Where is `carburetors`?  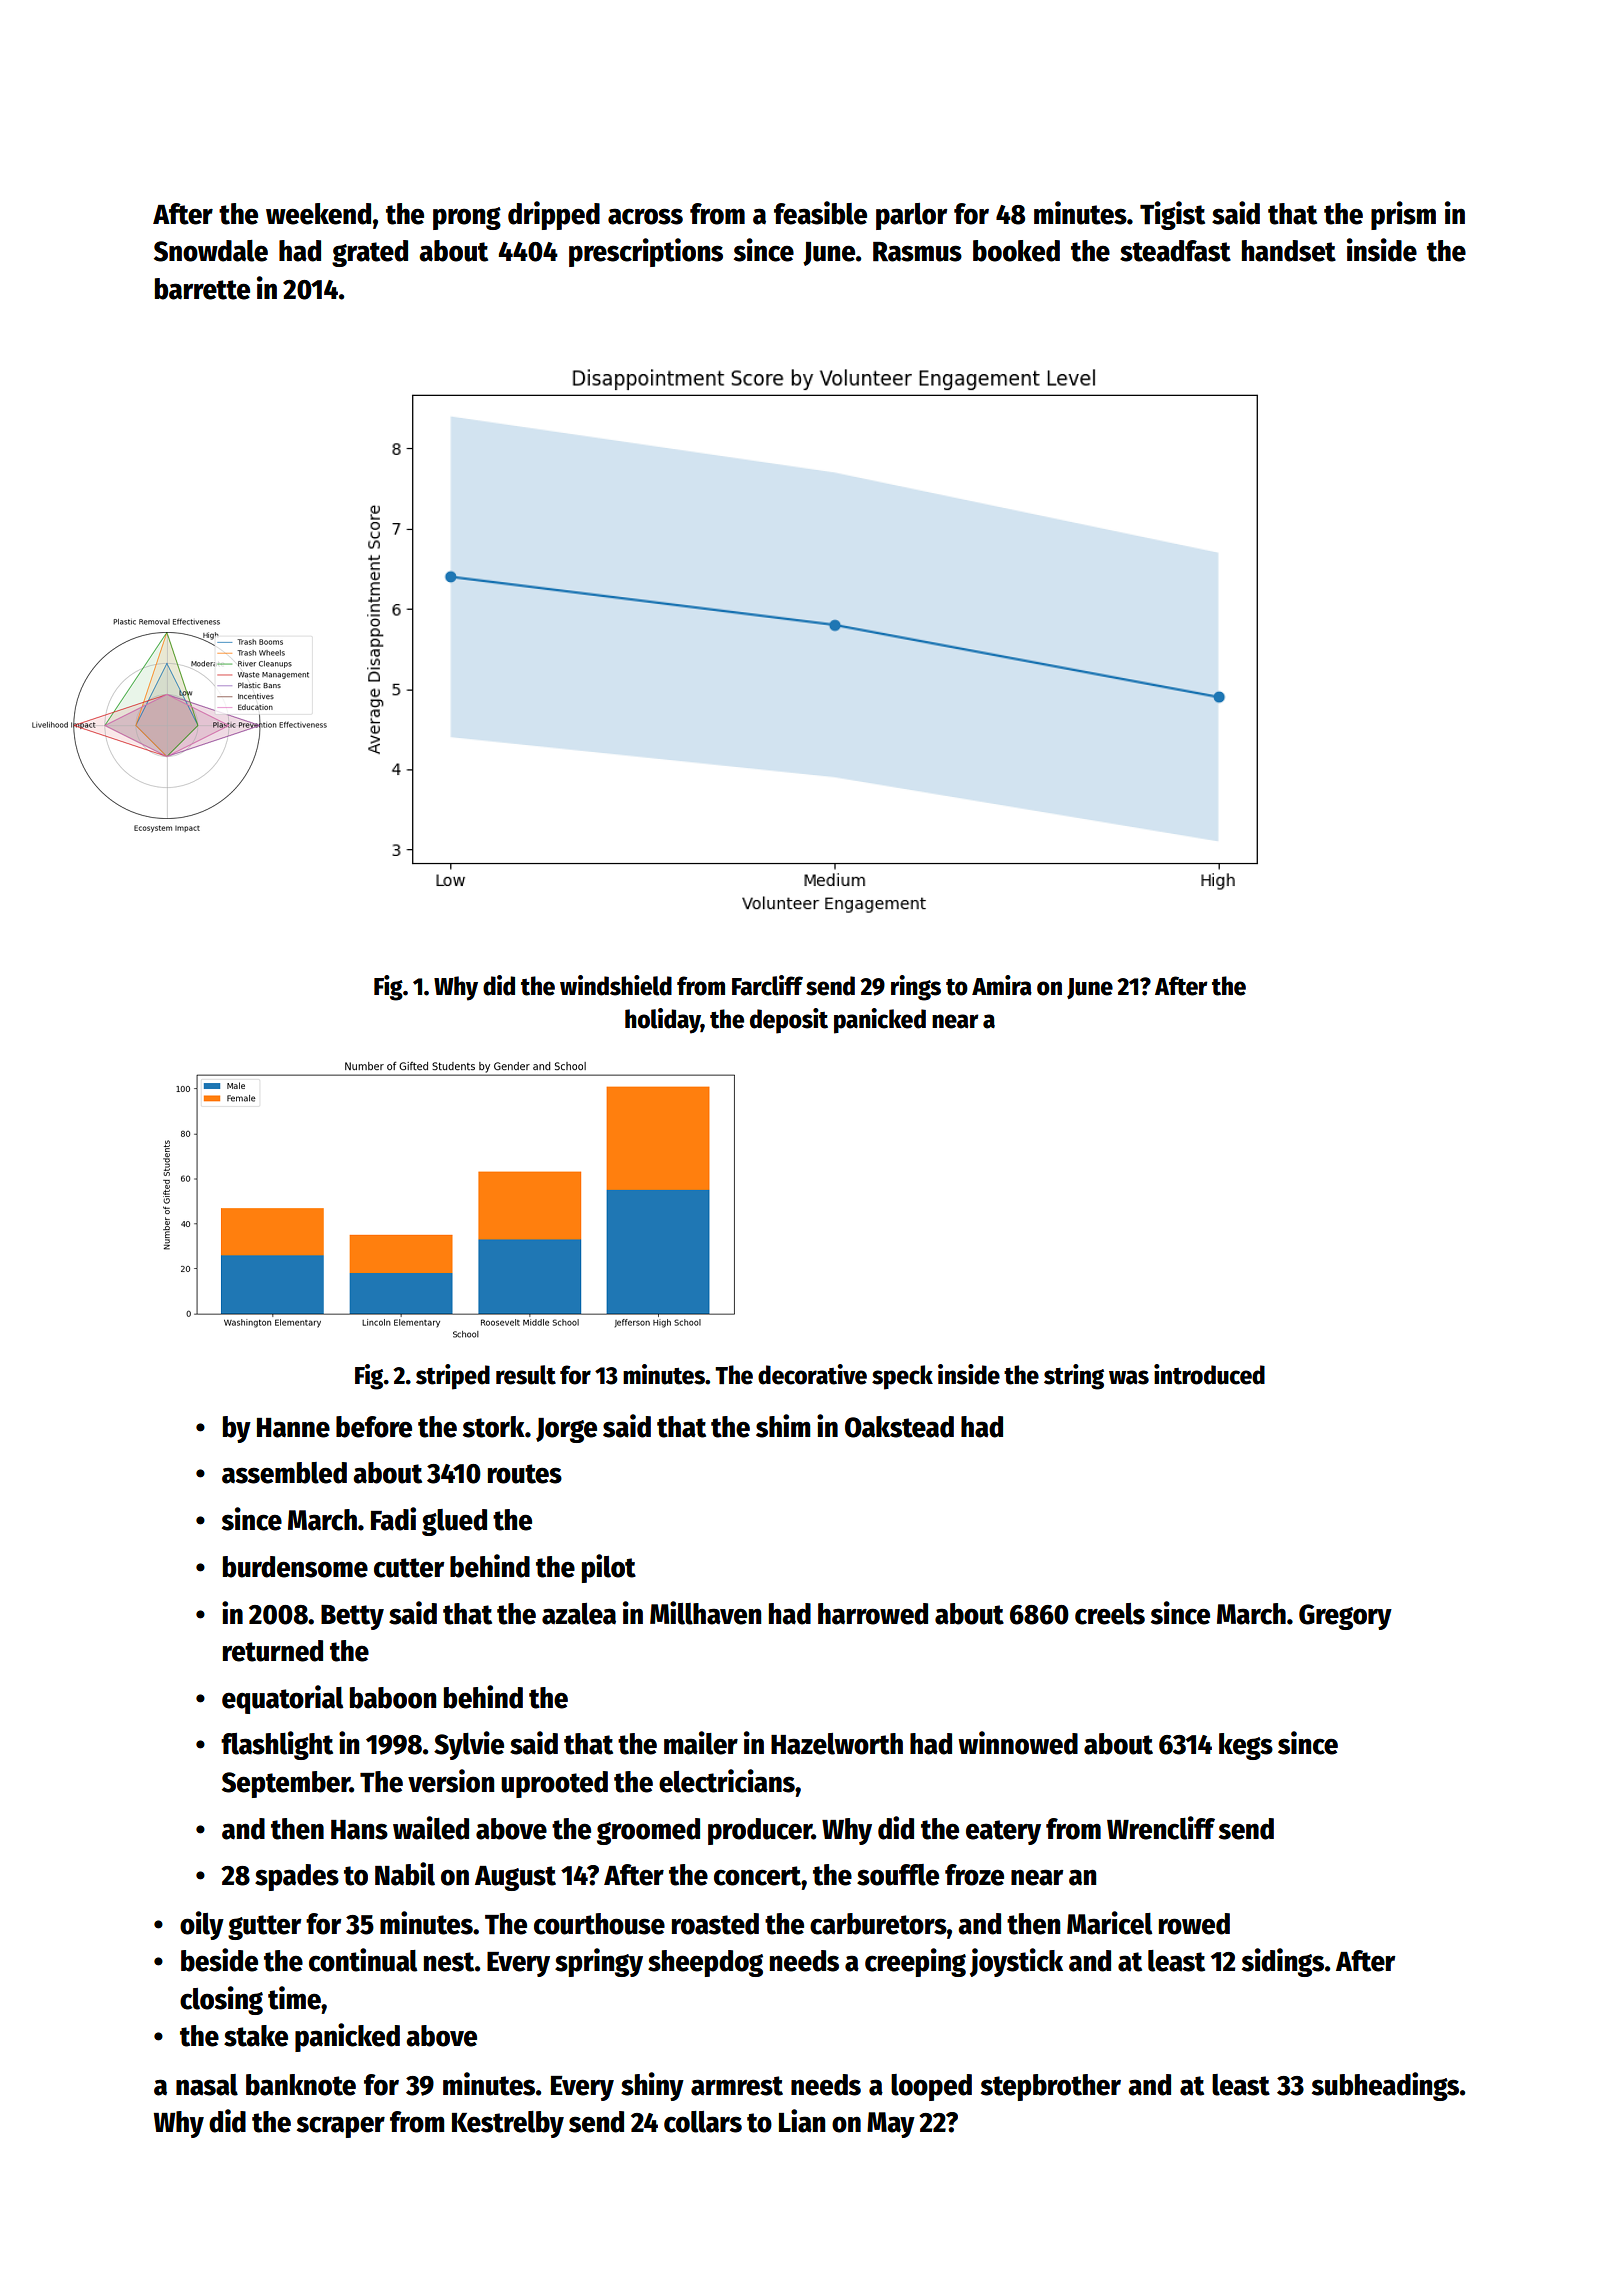
carburetors is located at coordinates (878, 1924).
